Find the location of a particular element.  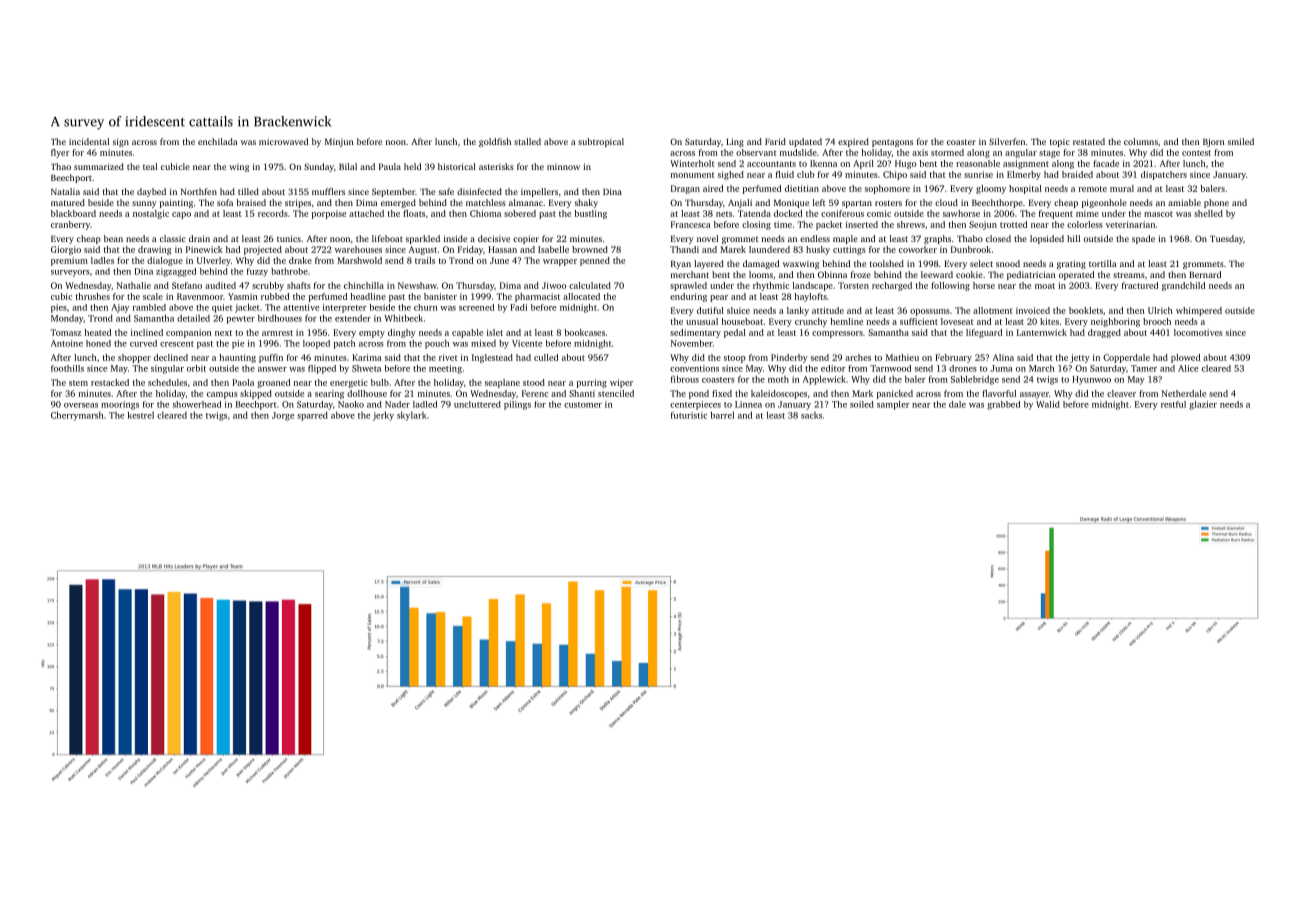

axis is located at coordinates (920, 152).
